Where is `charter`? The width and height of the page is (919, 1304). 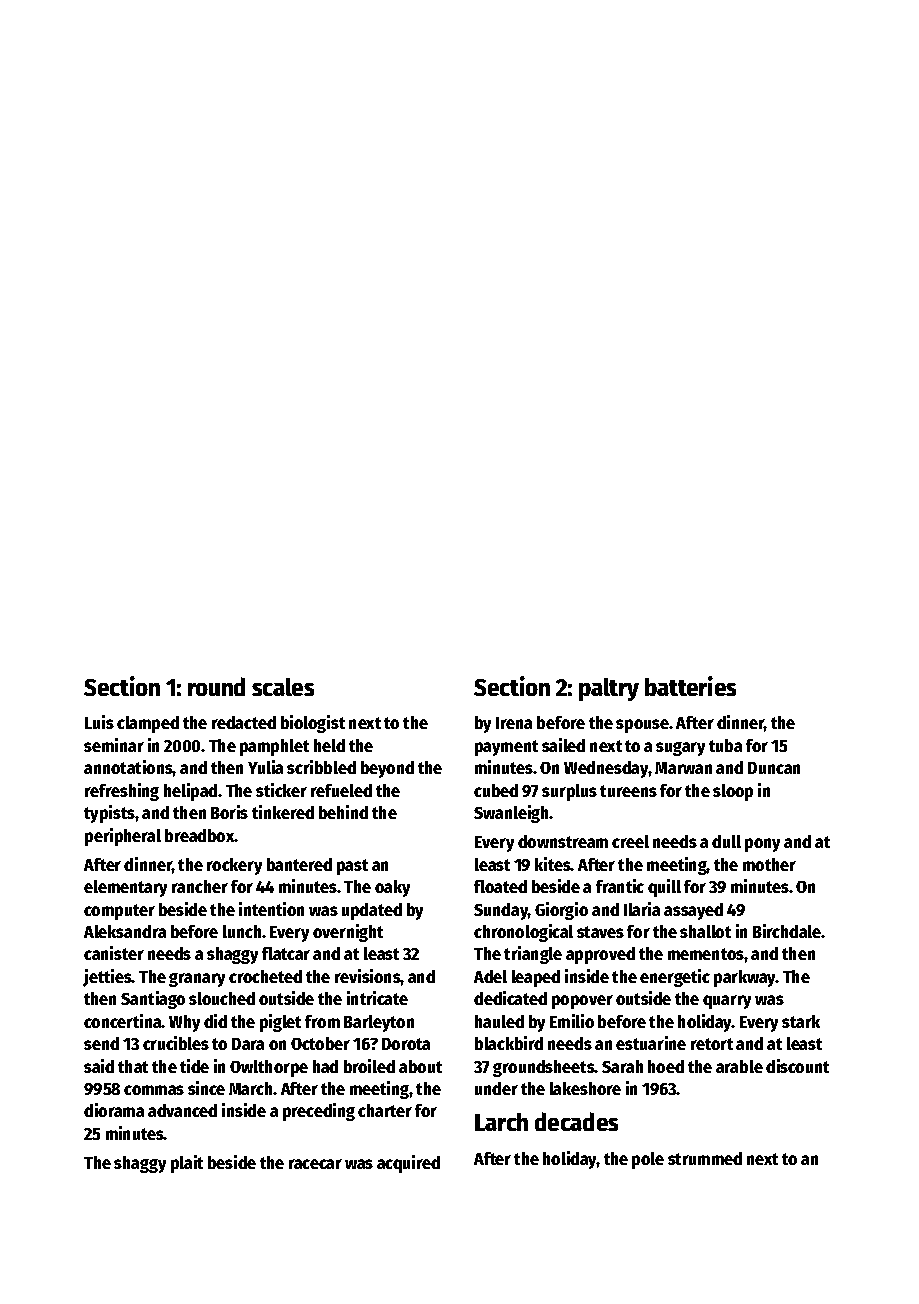 charter is located at coordinates (385, 1110).
